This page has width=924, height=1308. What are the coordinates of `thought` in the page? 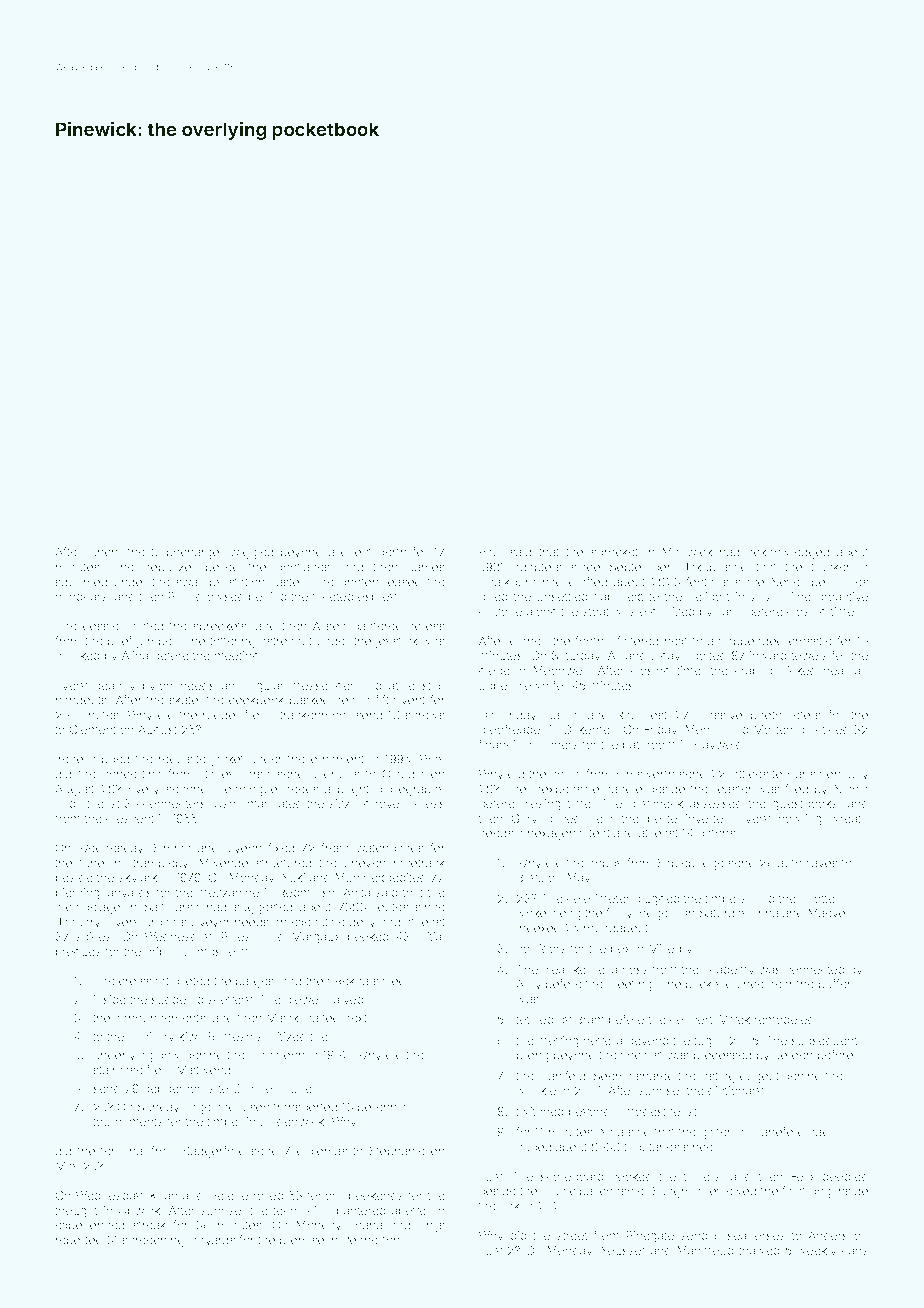 It's located at (76, 1212).
